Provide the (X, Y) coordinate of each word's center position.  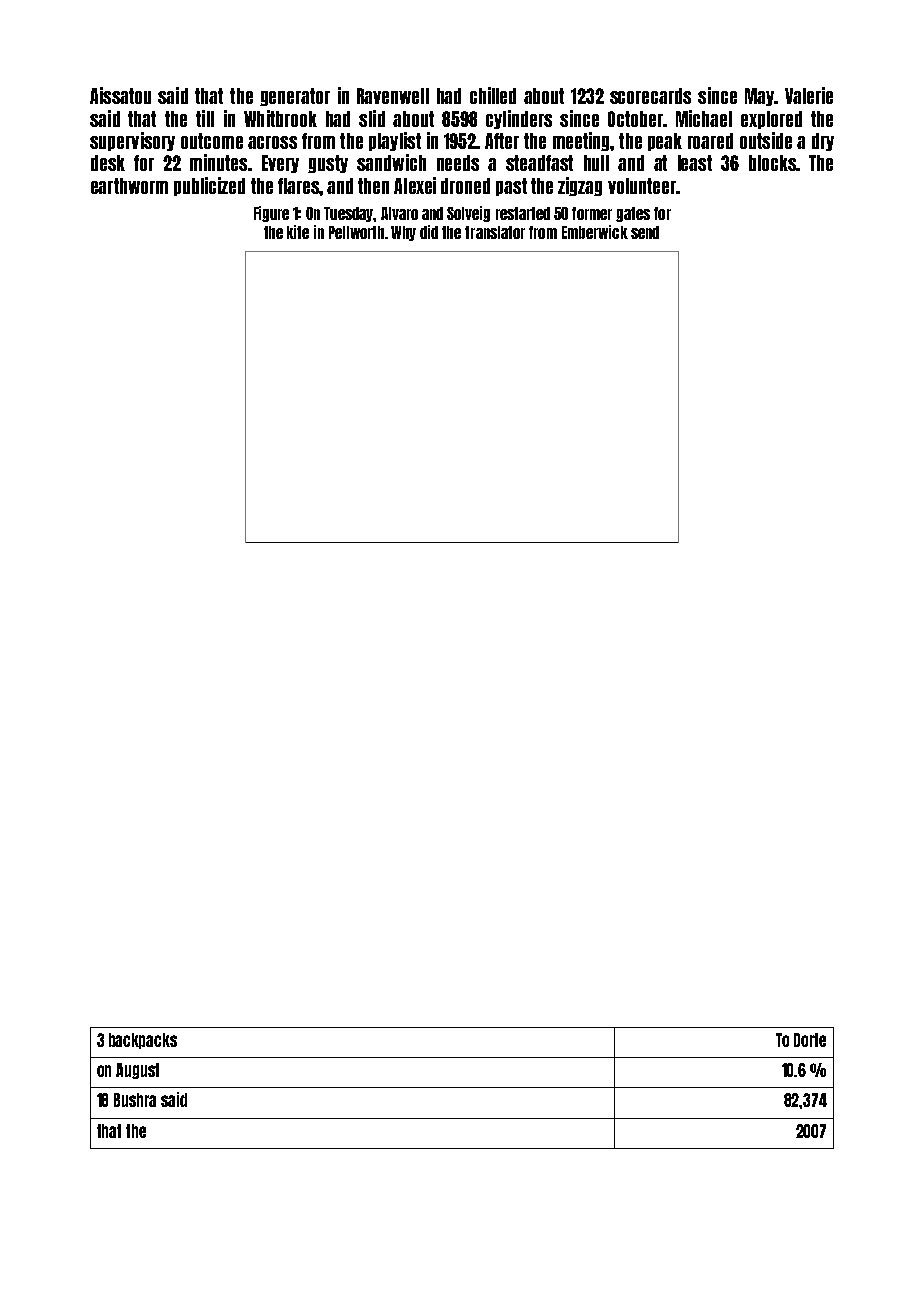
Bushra (135, 1100)
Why (403, 233)
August (137, 1071)
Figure (271, 214)
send (645, 232)
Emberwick (595, 232)
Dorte (810, 1040)
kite (298, 232)
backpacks (143, 1041)
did (429, 232)
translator (495, 232)
